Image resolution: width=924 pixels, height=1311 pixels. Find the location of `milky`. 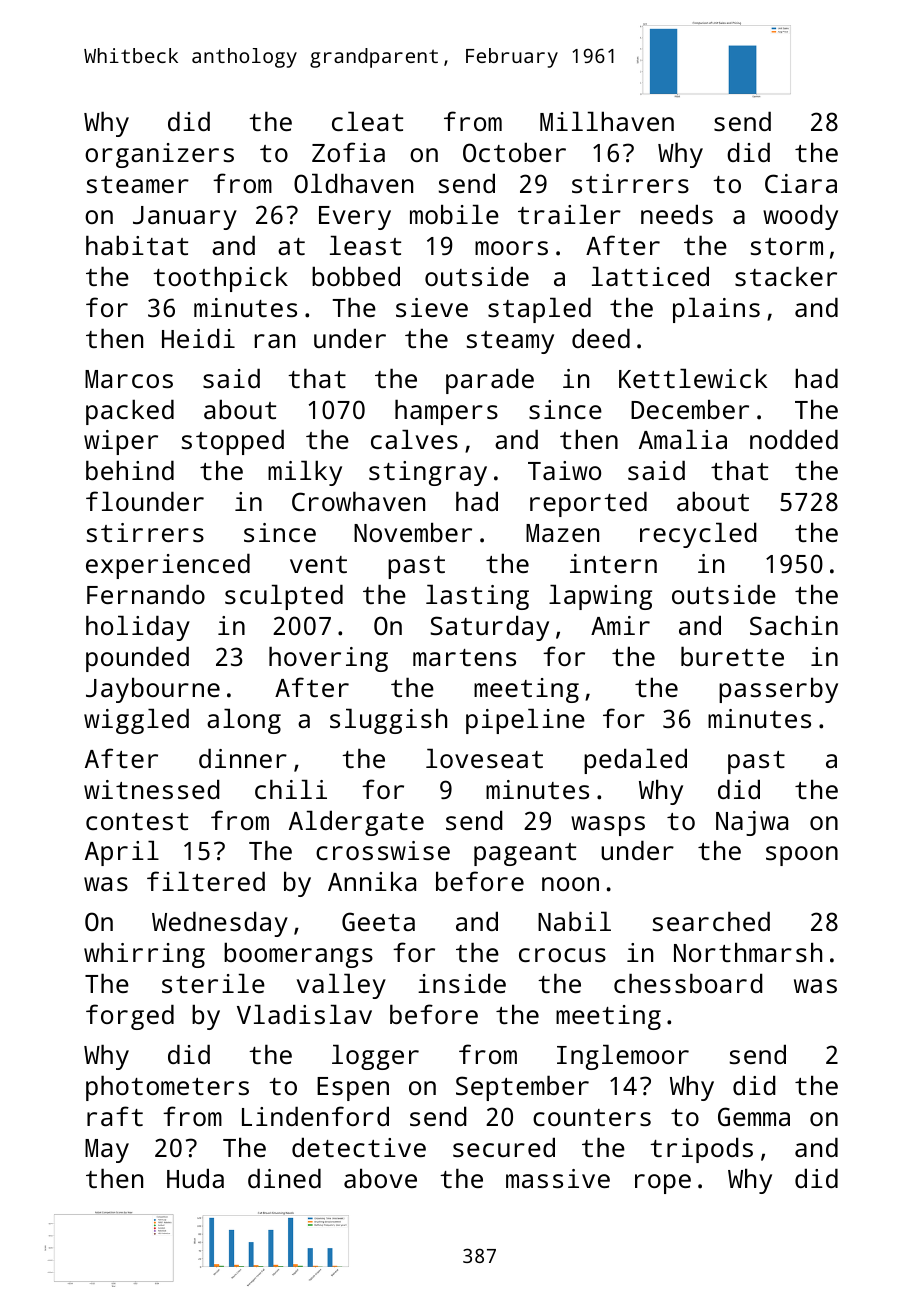

milky is located at coordinates (305, 473).
